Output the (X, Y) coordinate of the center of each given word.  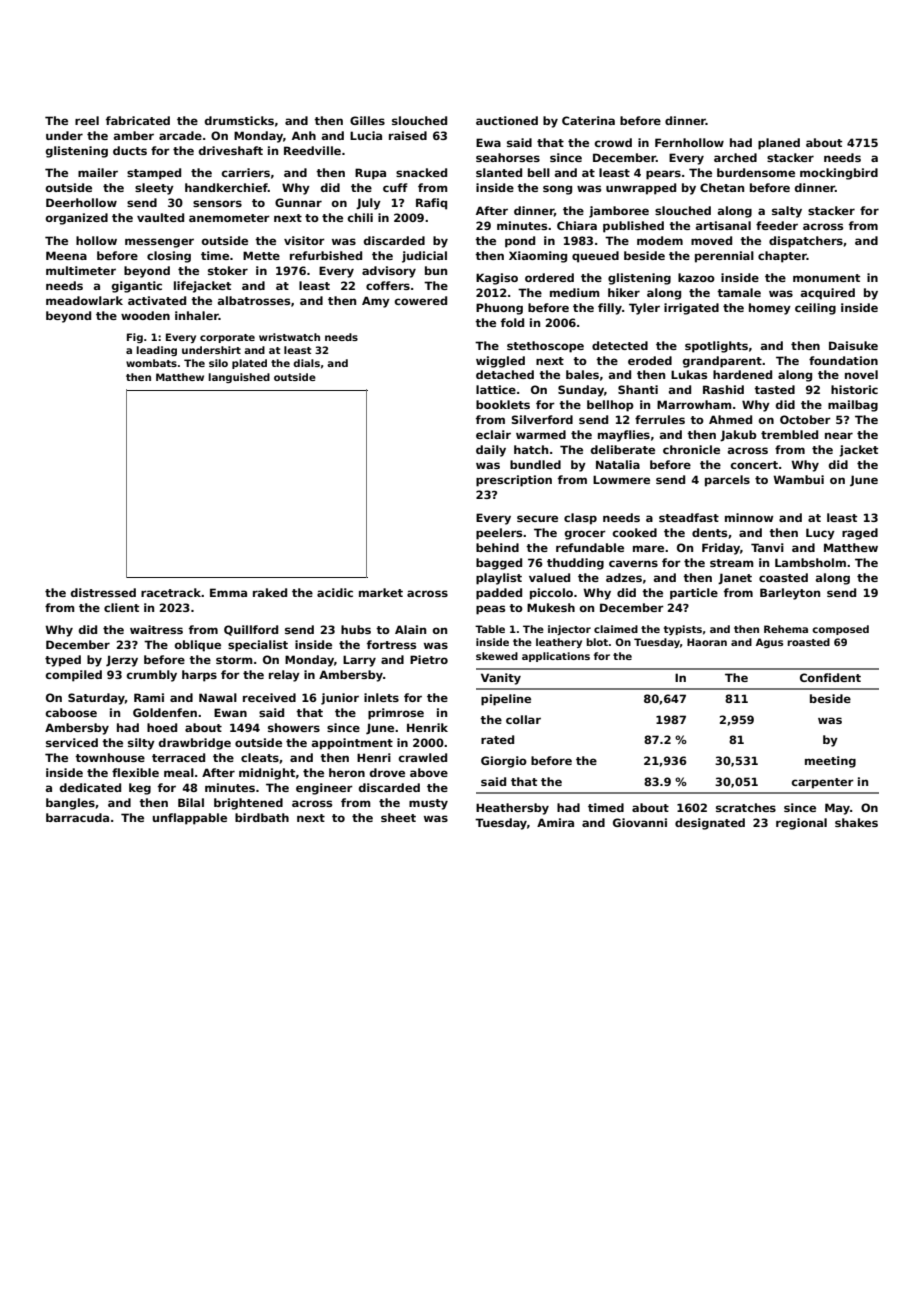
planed (779, 144)
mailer (98, 172)
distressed (103, 592)
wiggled (500, 362)
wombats (151, 363)
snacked (421, 172)
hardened (742, 374)
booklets (503, 404)
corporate (227, 338)
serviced (72, 742)
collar (523, 719)
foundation (843, 360)
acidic (335, 592)
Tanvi (767, 547)
